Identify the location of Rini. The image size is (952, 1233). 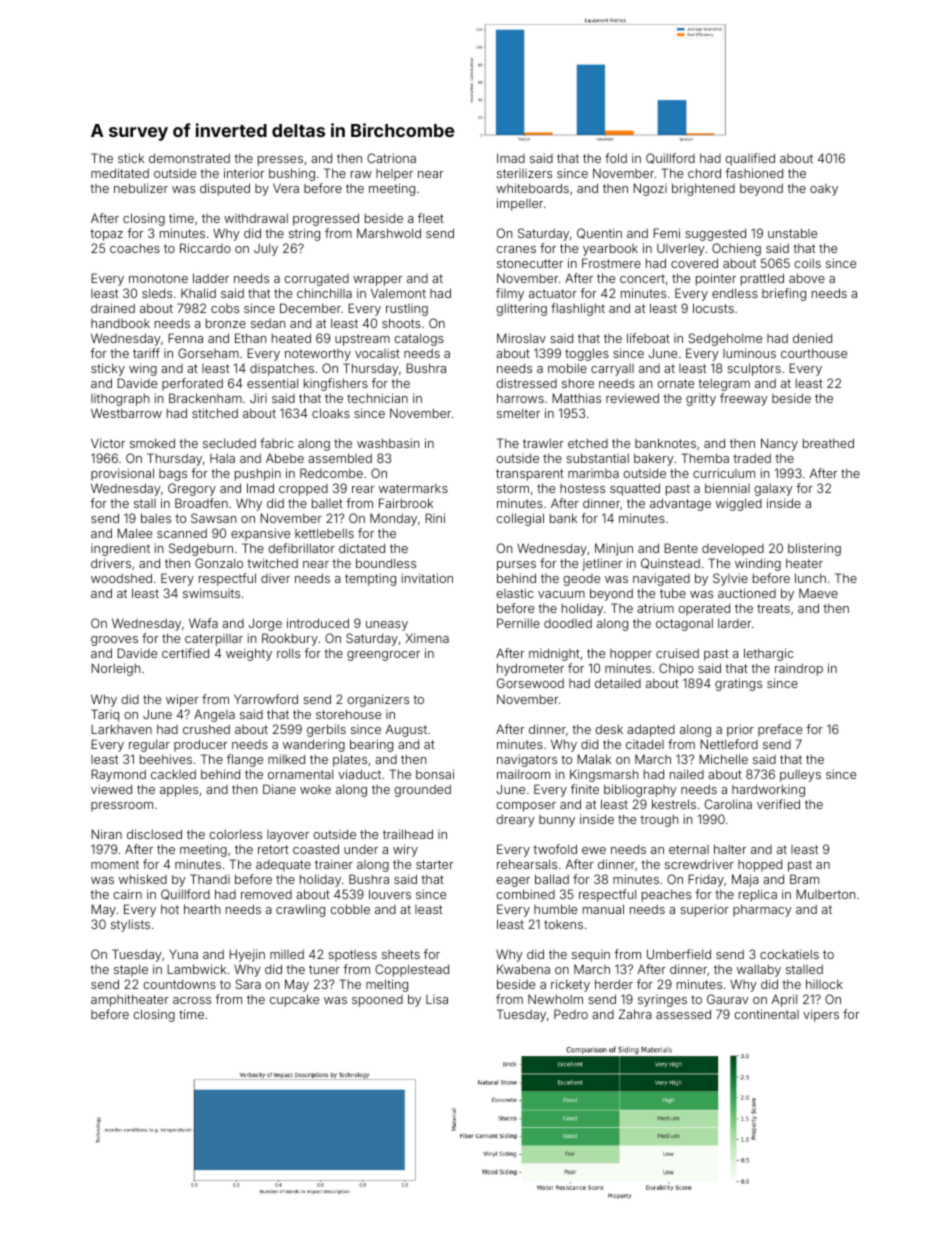
(435, 518).
